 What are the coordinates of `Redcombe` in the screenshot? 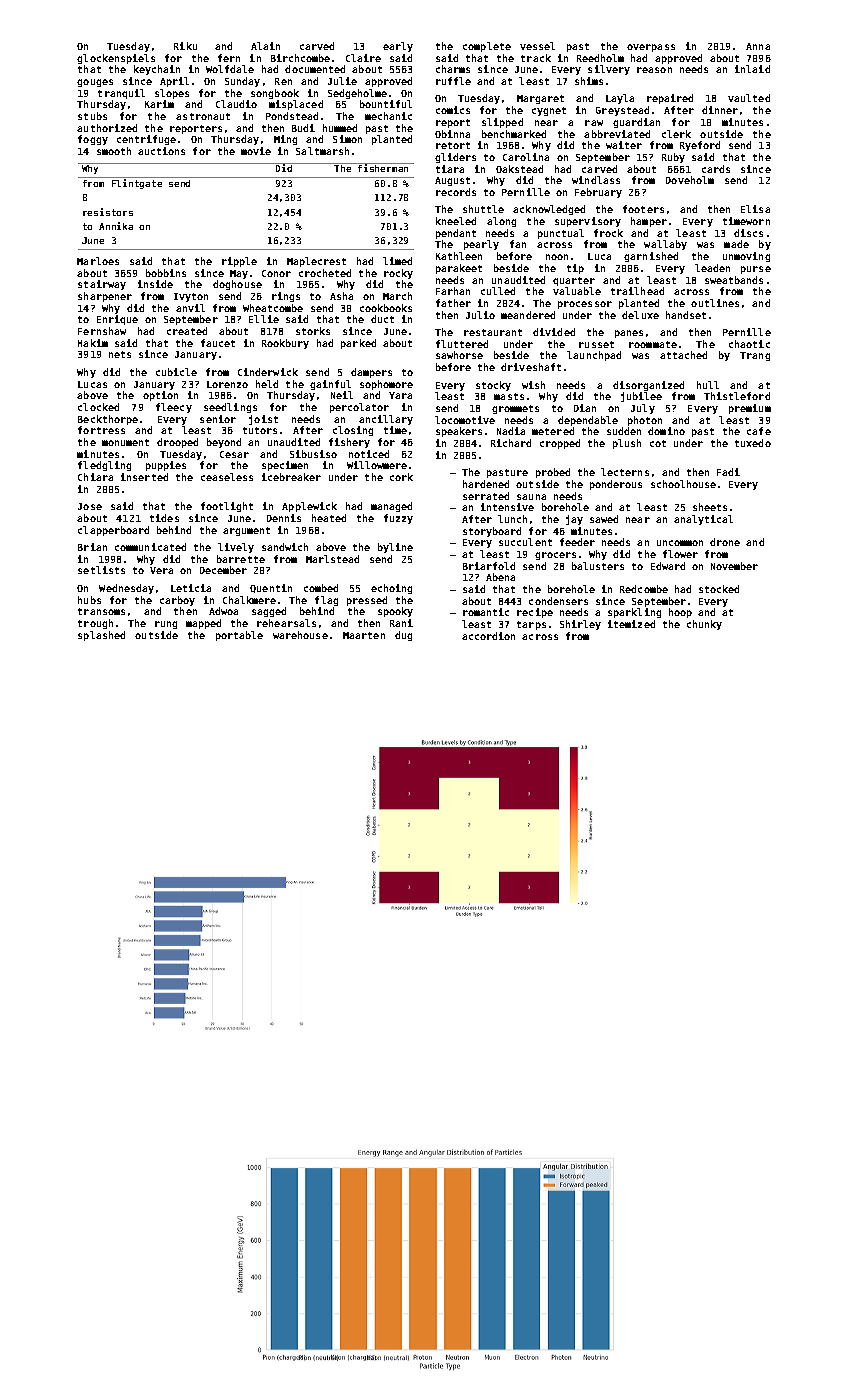 It's located at (644, 589).
